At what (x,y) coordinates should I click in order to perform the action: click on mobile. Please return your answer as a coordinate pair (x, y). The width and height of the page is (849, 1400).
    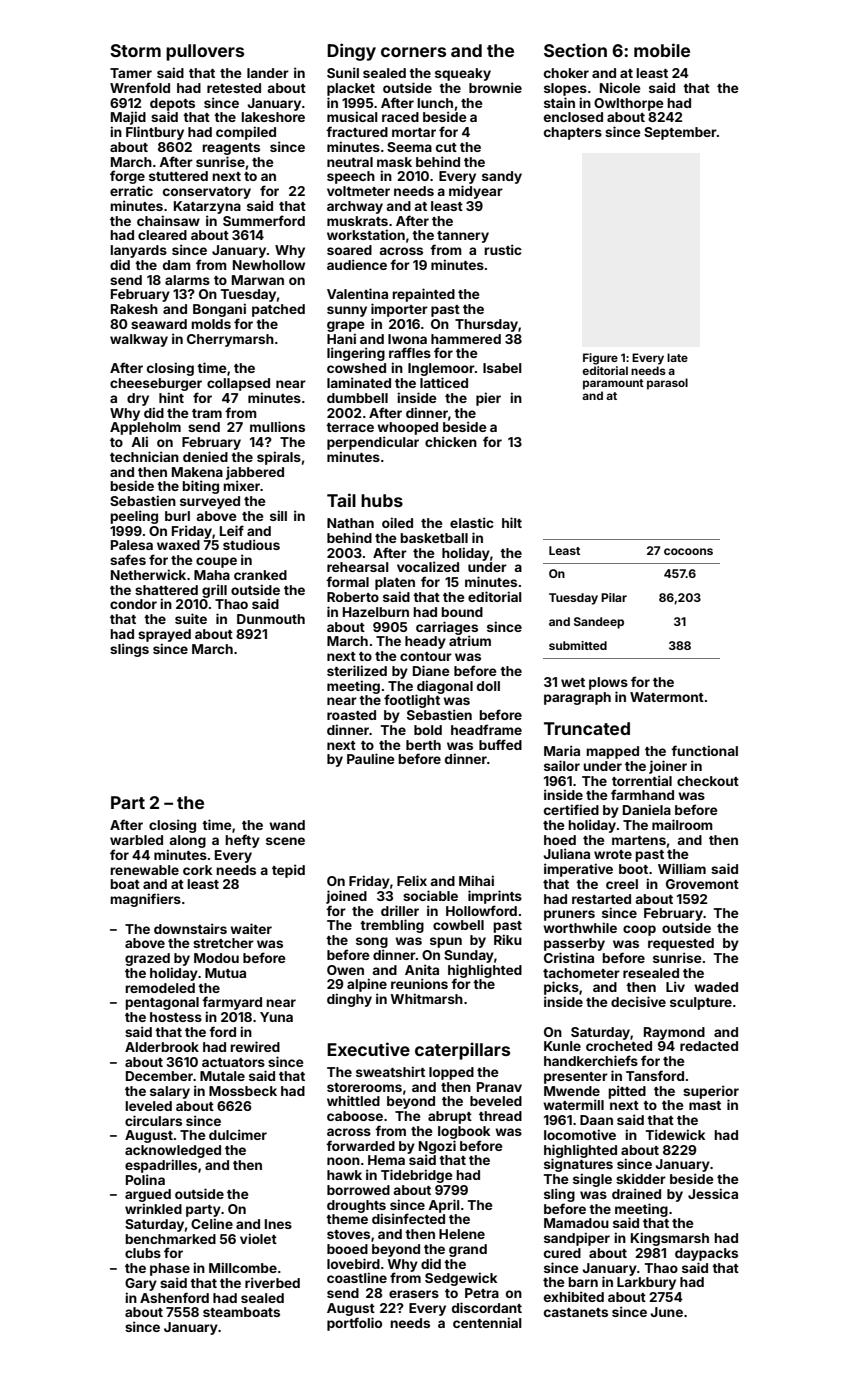
    Looking at the image, I should click on (662, 50).
